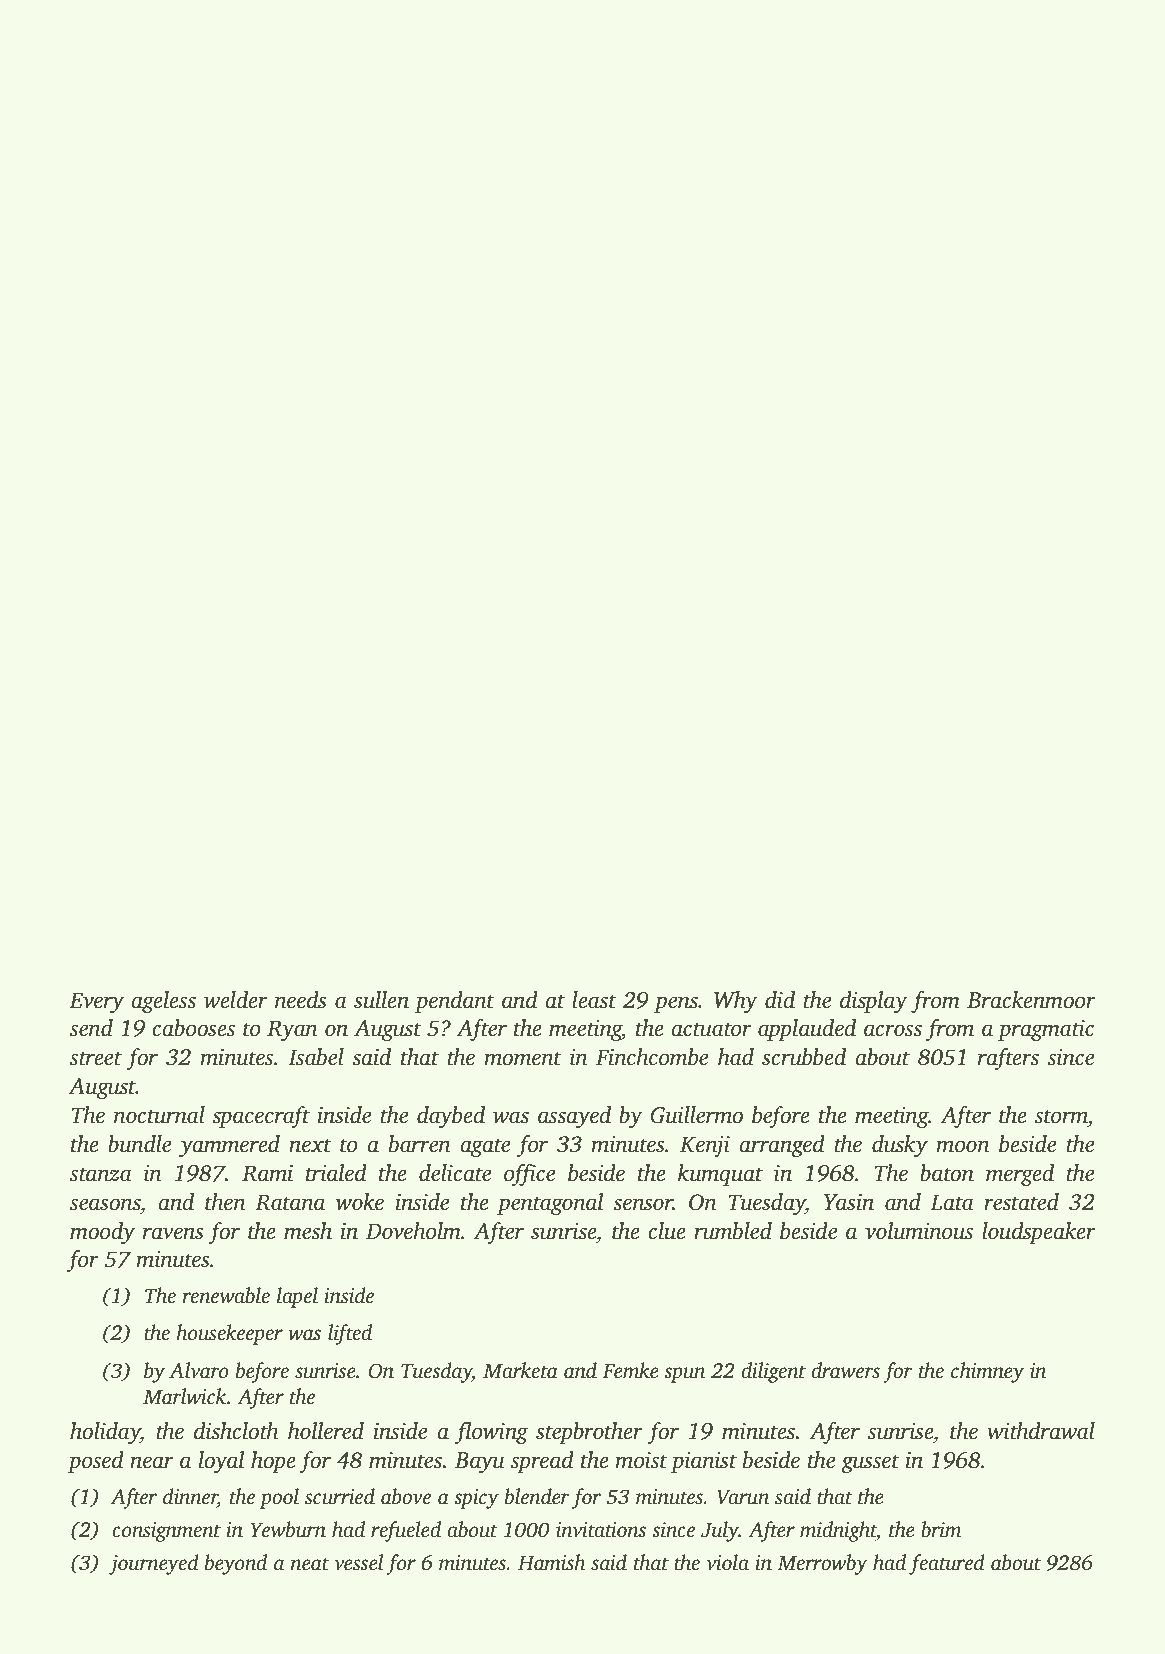 The image size is (1165, 1654). What do you see at coordinates (941, 1529) in the screenshot?
I see `brim` at bounding box center [941, 1529].
